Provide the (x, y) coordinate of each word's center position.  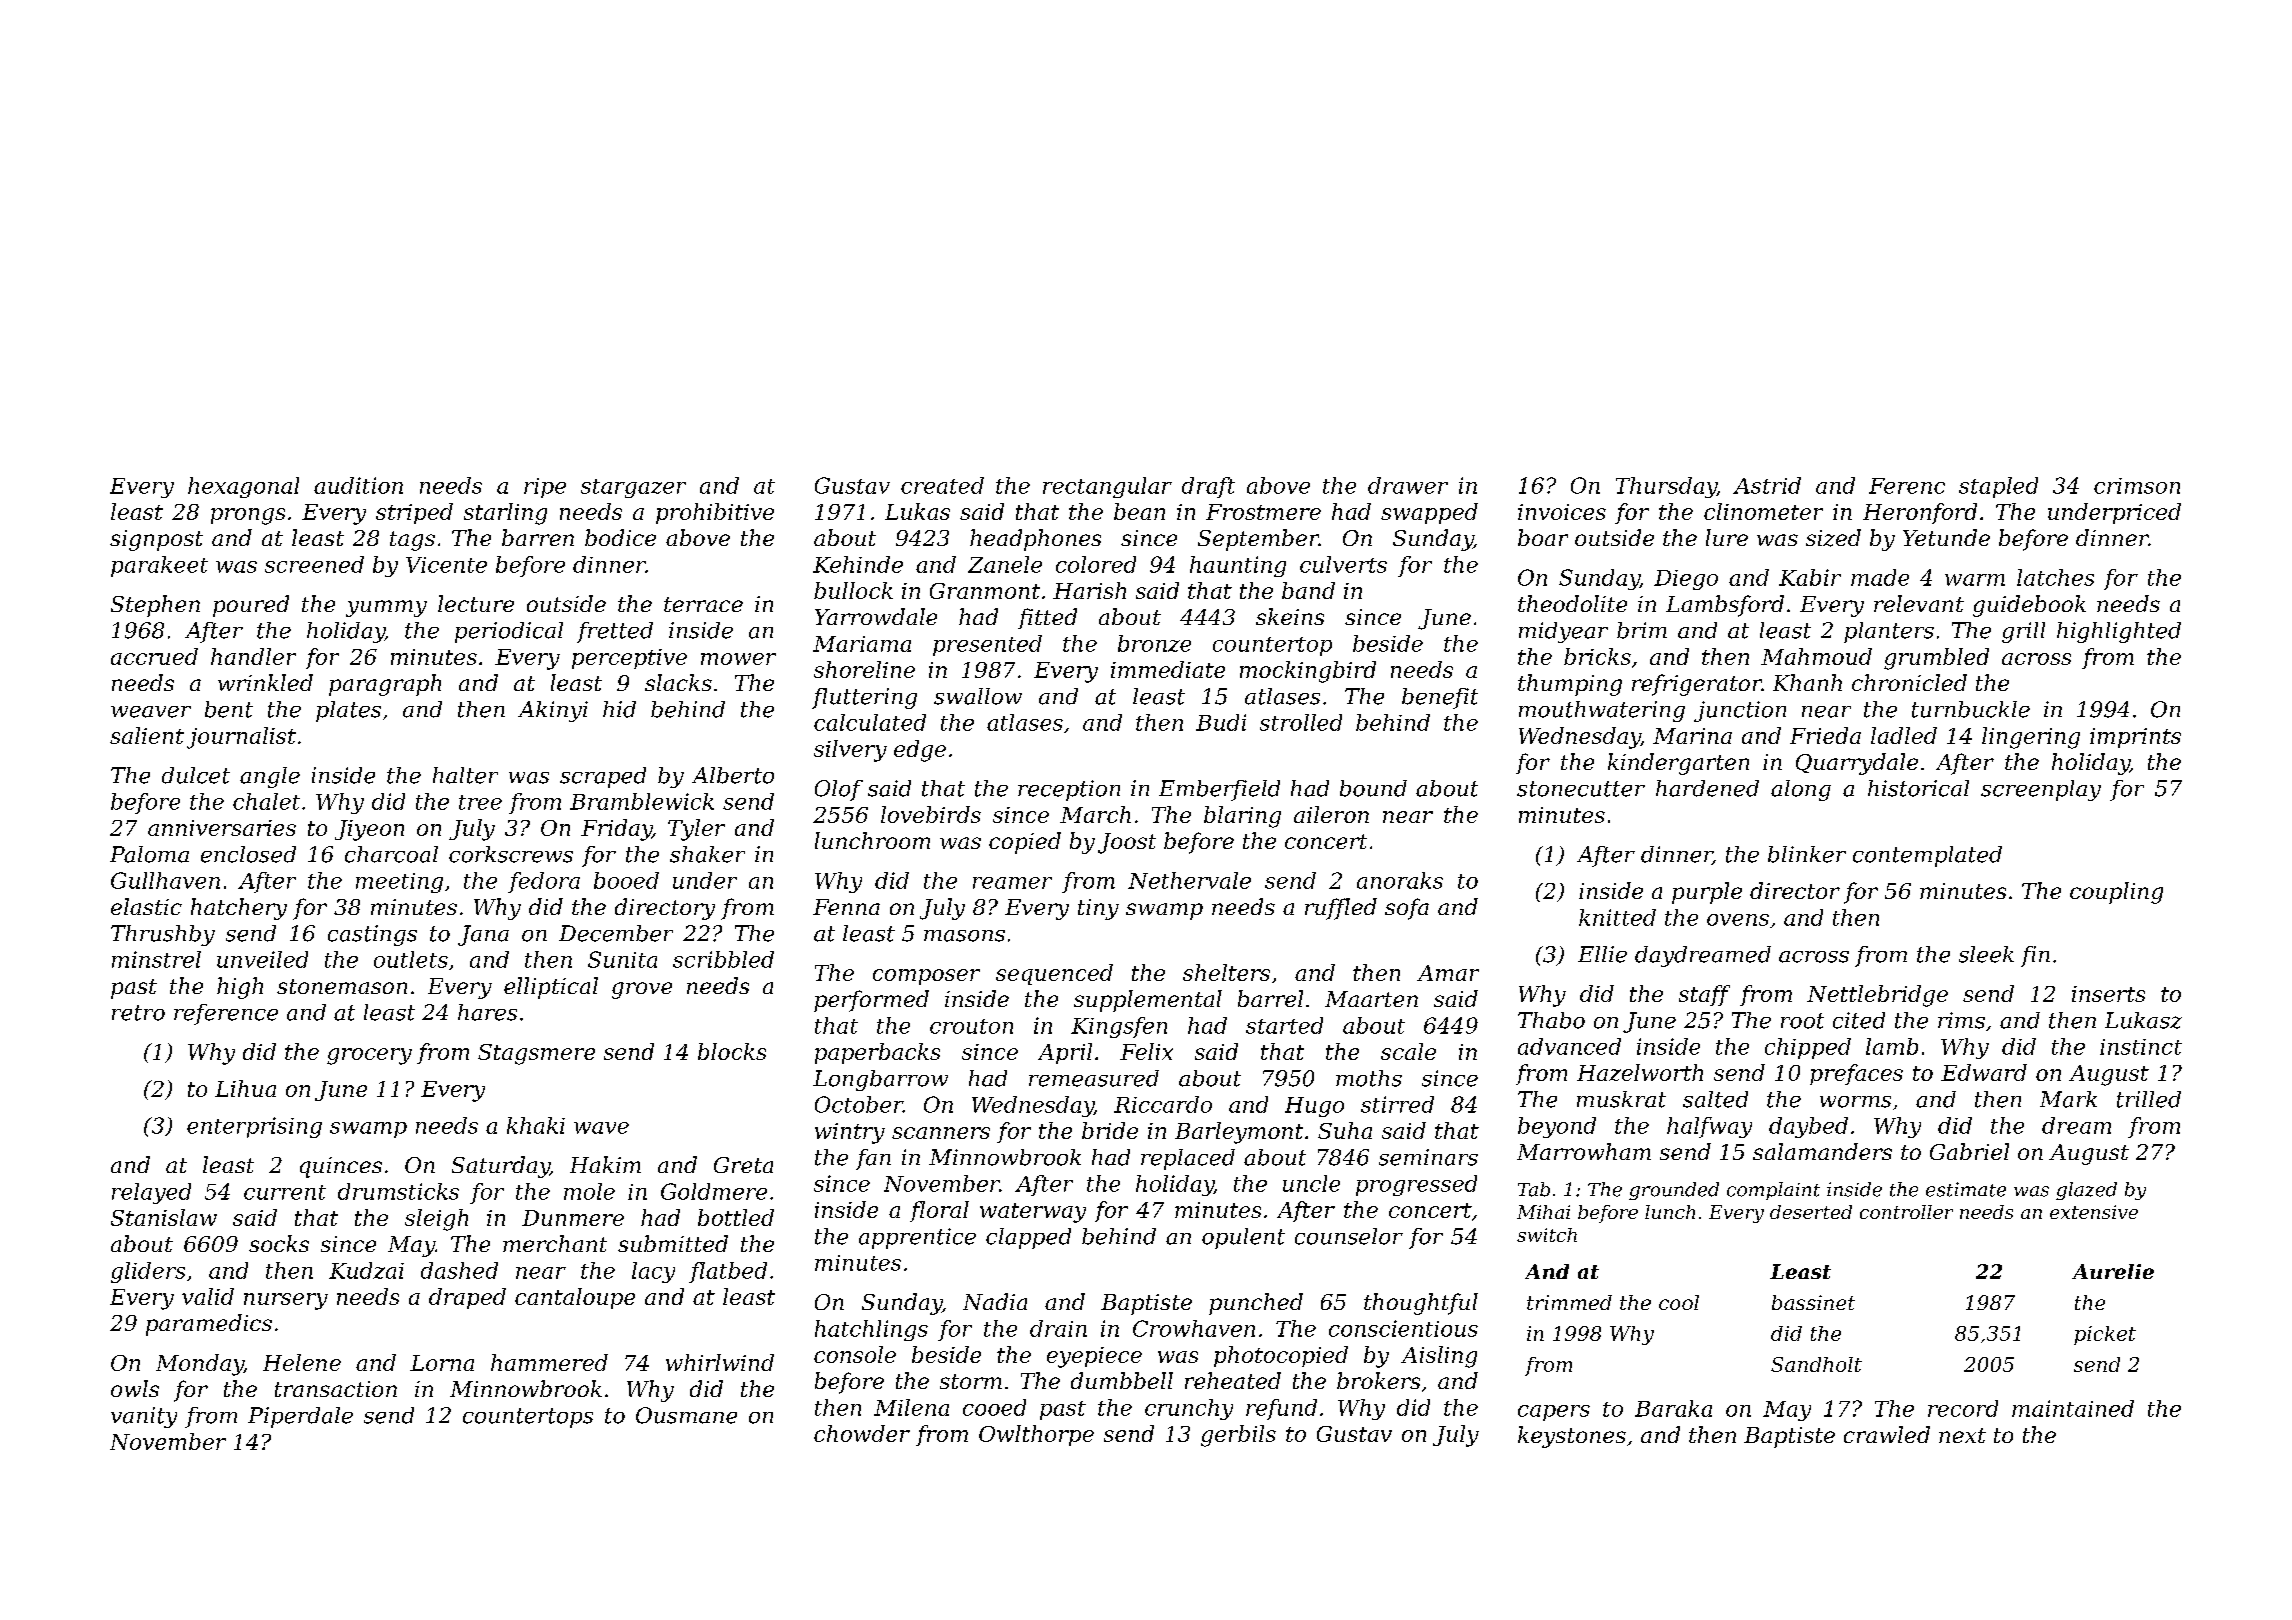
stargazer (633, 488)
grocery (369, 1056)
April (1065, 1053)
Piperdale (300, 1417)
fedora (544, 882)
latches (2055, 577)
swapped (1429, 513)
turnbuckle (1971, 709)
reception (1069, 790)
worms (1855, 1102)
